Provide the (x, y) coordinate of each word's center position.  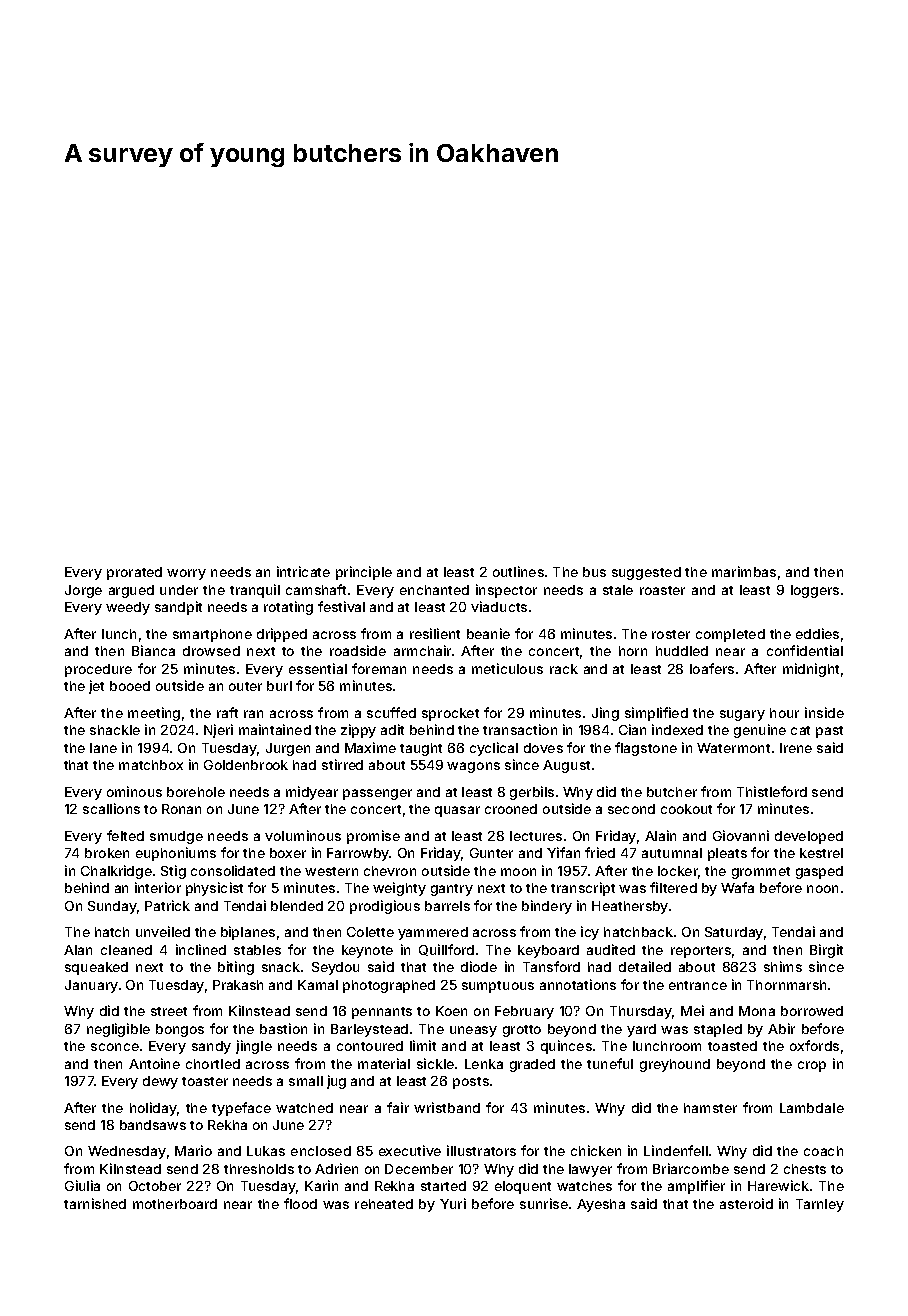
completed (730, 635)
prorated (134, 573)
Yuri (453, 1203)
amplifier (696, 1187)
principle (364, 573)
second (631, 809)
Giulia (82, 1185)
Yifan (563, 852)
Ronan (181, 809)
